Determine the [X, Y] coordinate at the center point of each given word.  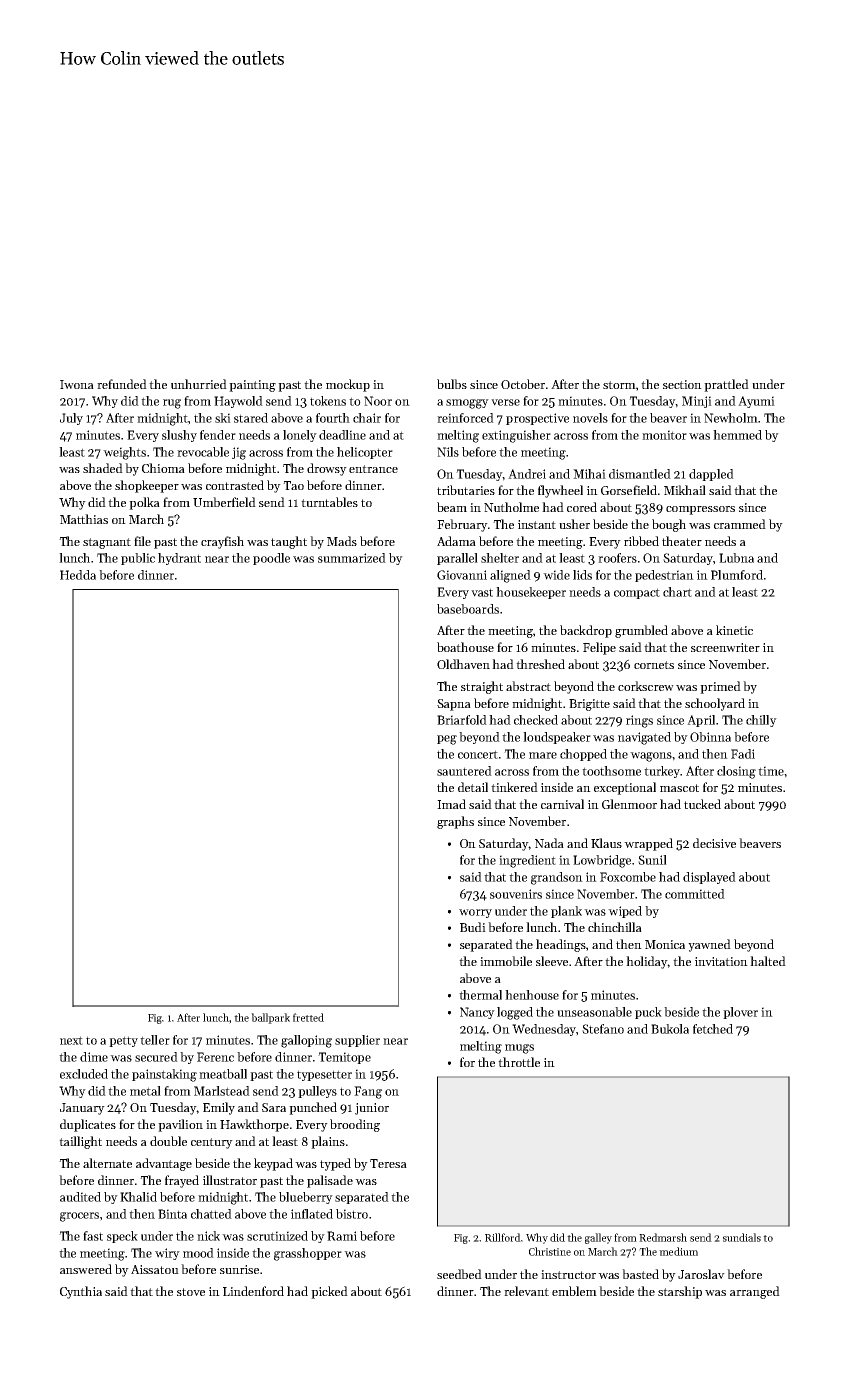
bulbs [452, 384]
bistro [352, 1214]
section [682, 384]
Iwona [77, 384]
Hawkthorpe [254, 1125]
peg [447, 740]
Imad [451, 804]
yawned [709, 945]
